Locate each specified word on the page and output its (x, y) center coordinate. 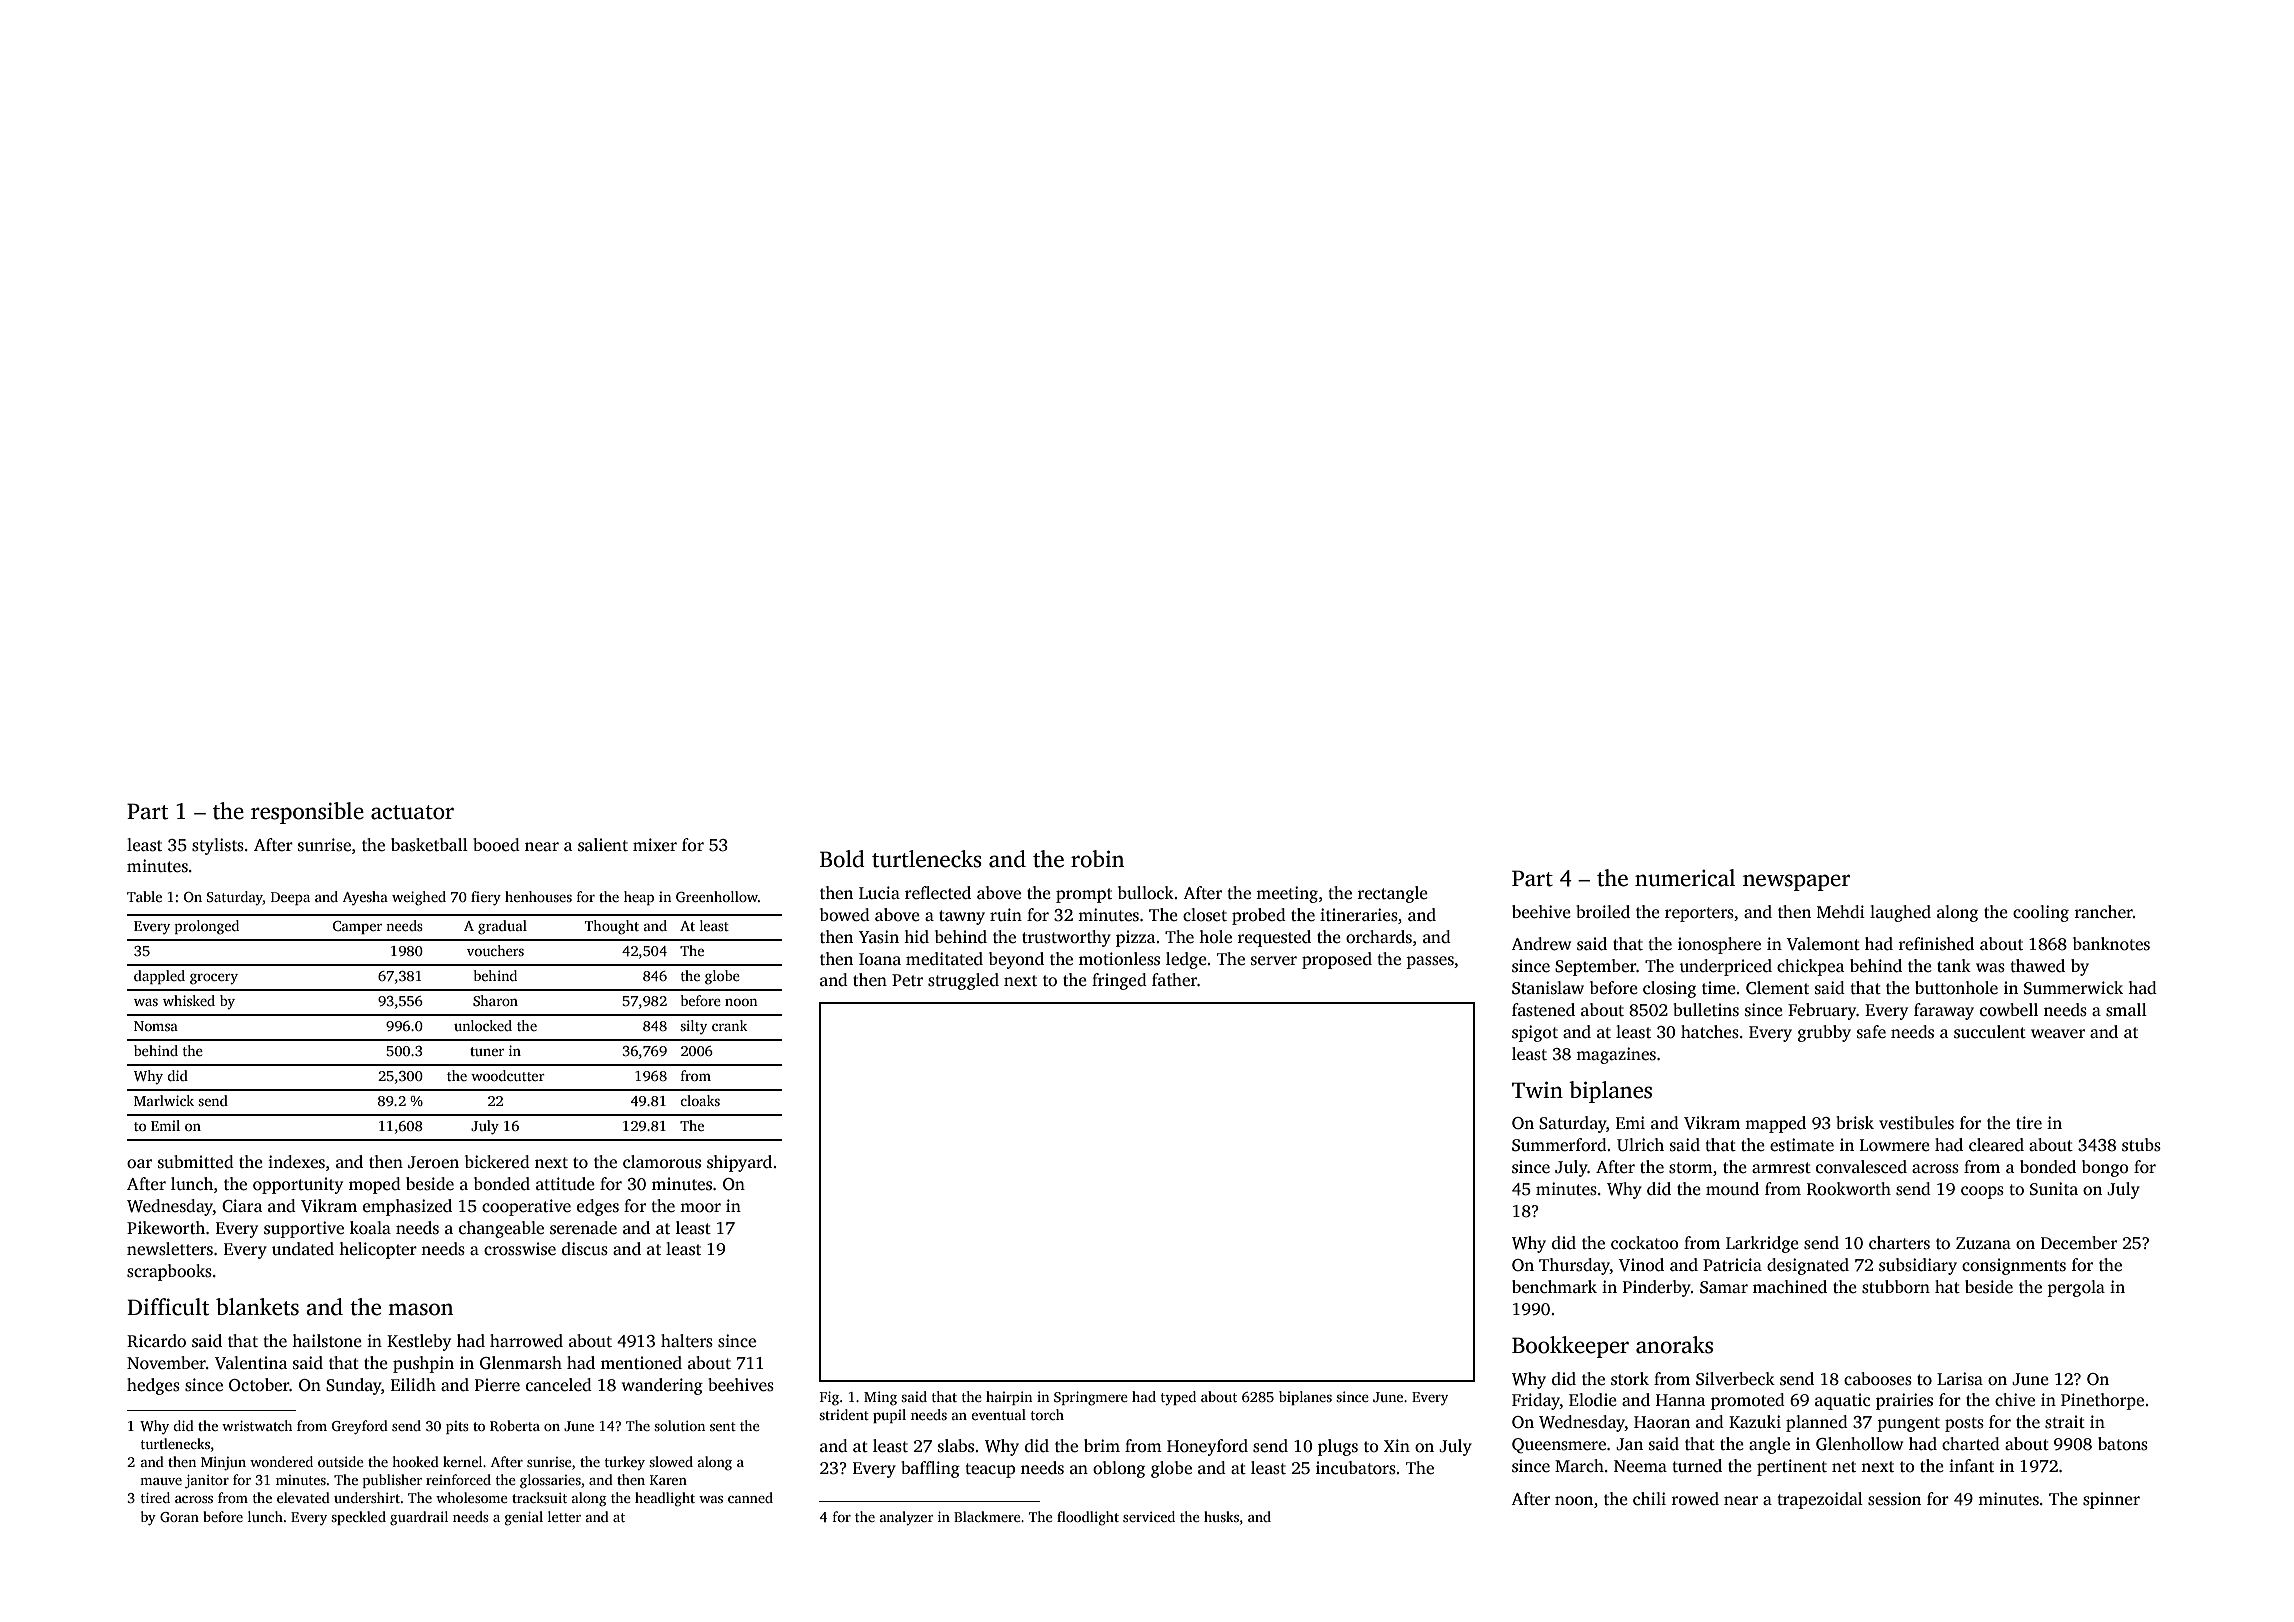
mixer (655, 844)
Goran (179, 1517)
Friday (1536, 1401)
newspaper (1796, 882)
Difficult (168, 1307)
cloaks (700, 1100)
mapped (1775, 1124)
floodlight (1088, 1518)
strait (2065, 1422)
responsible (307, 813)
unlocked (483, 1025)
